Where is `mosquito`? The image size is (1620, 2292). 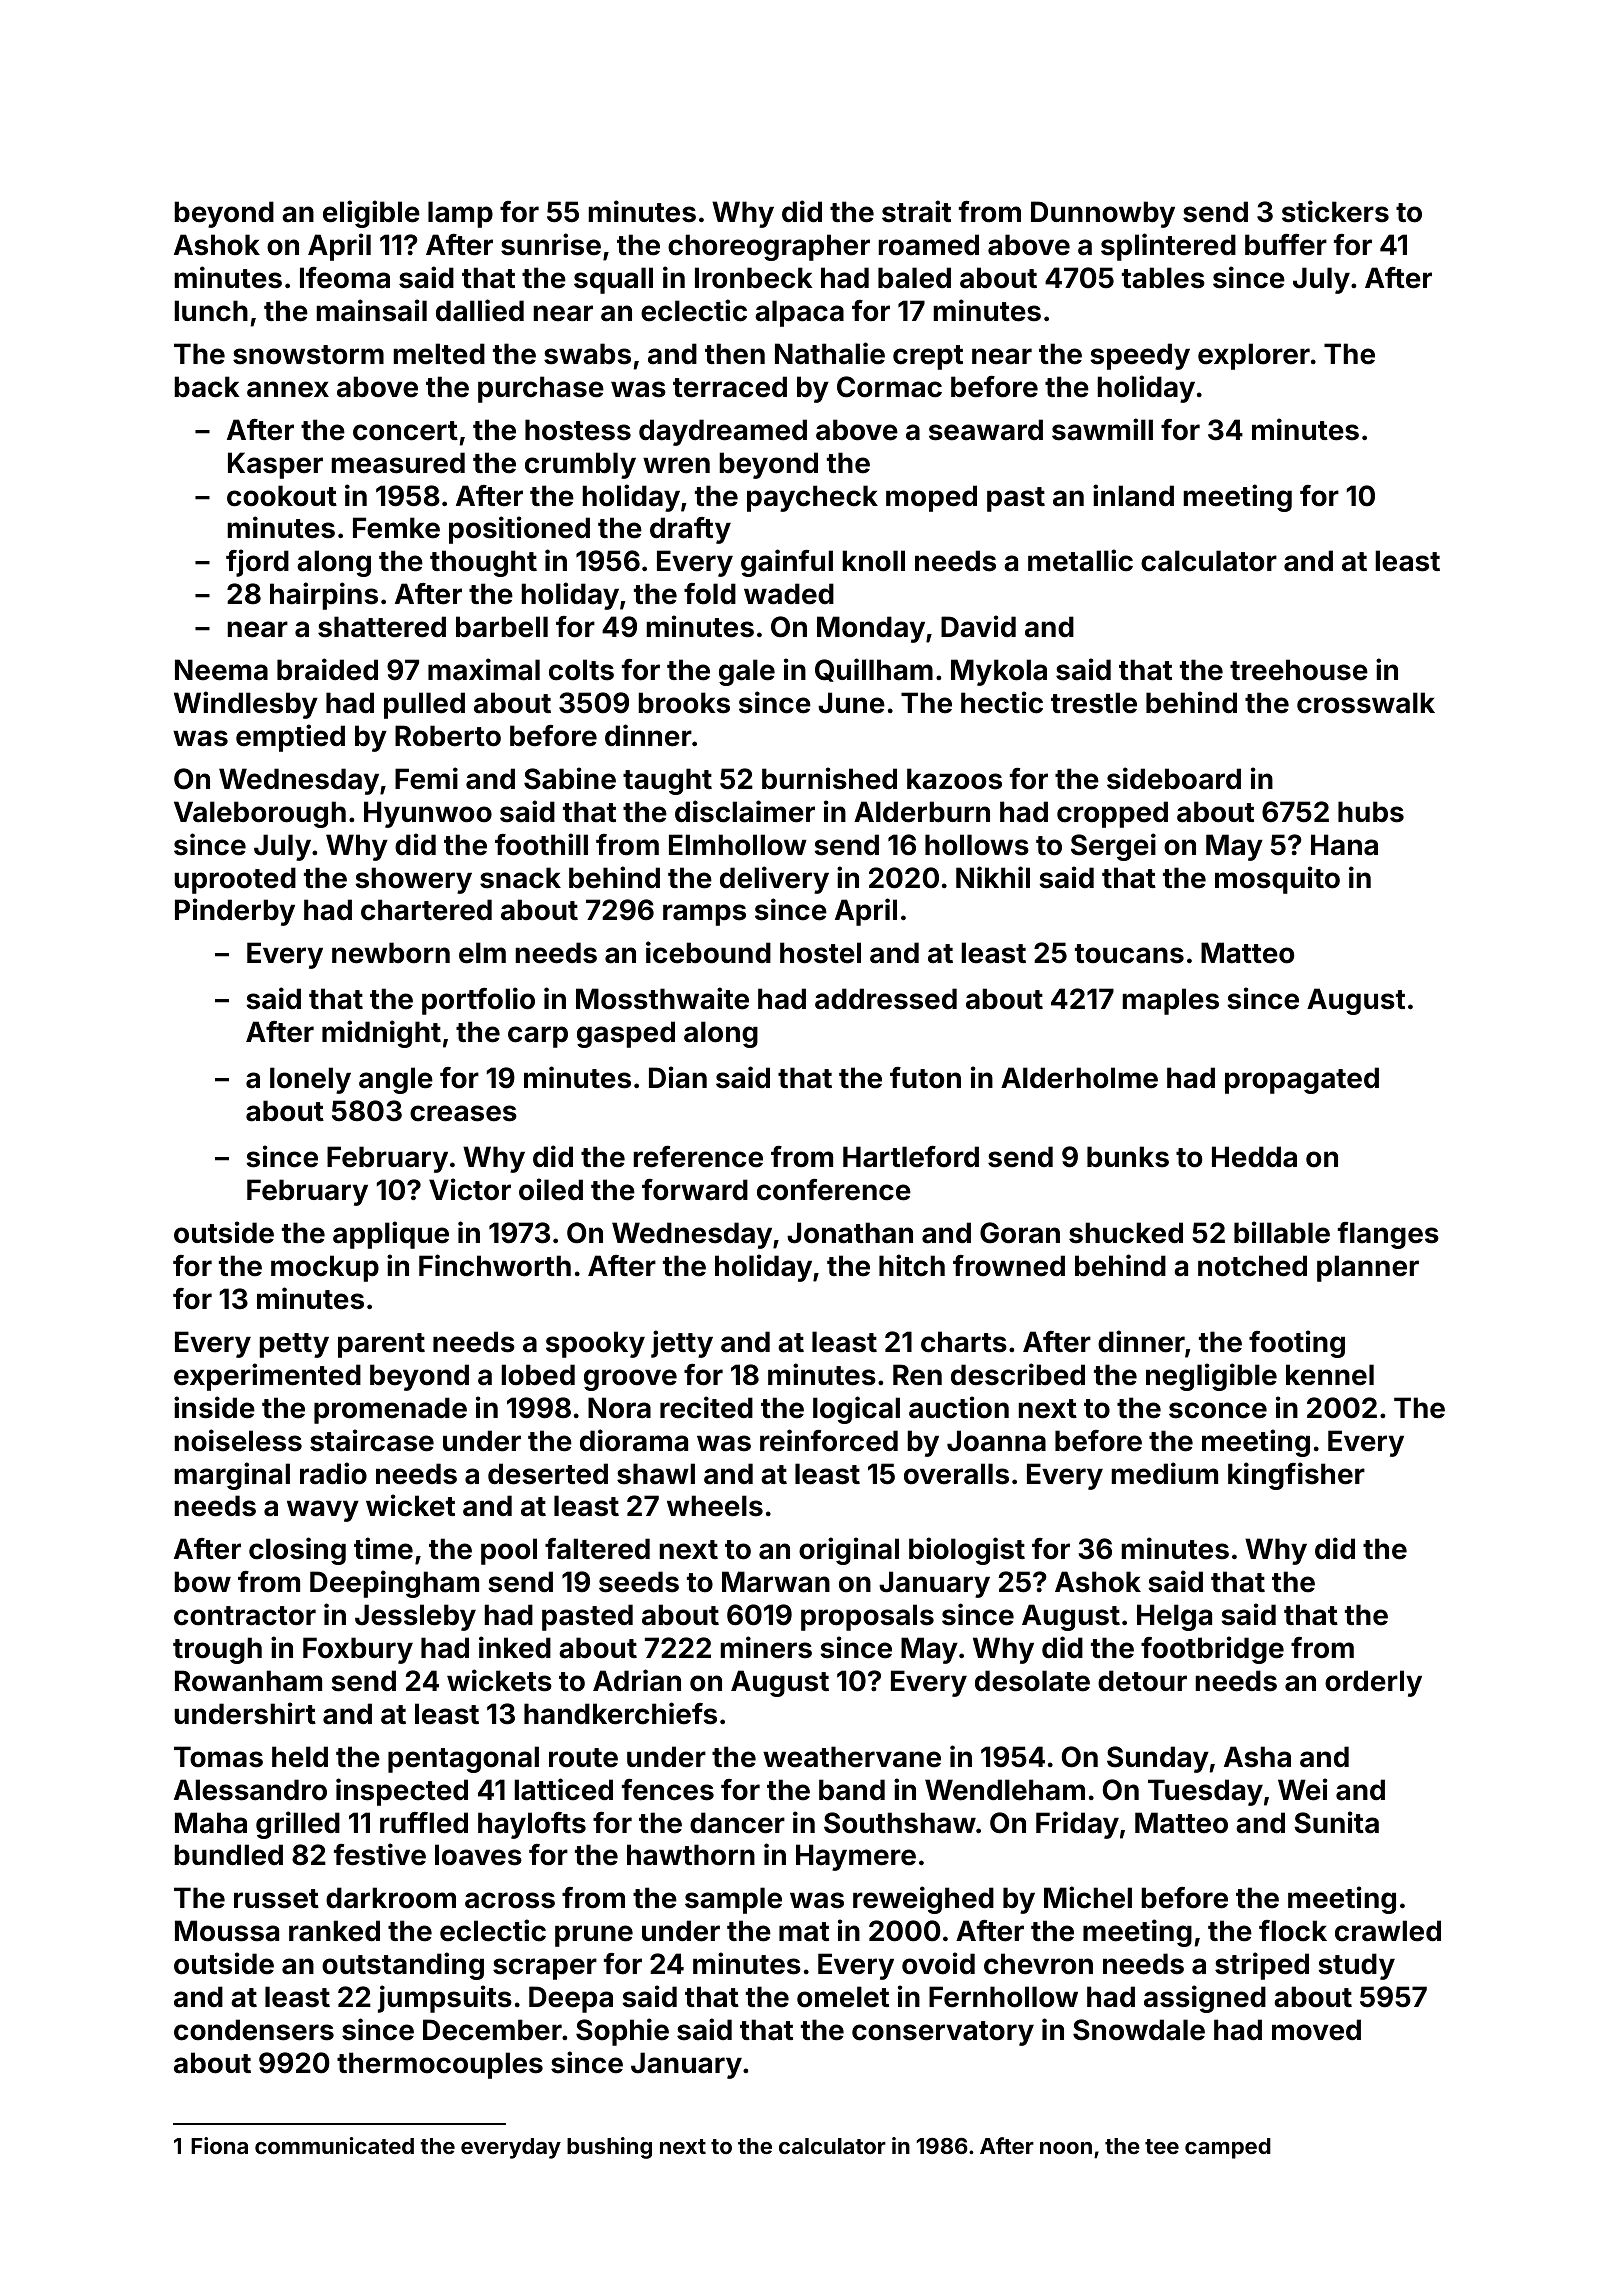 mosquito is located at coordinates (1277, 880).
